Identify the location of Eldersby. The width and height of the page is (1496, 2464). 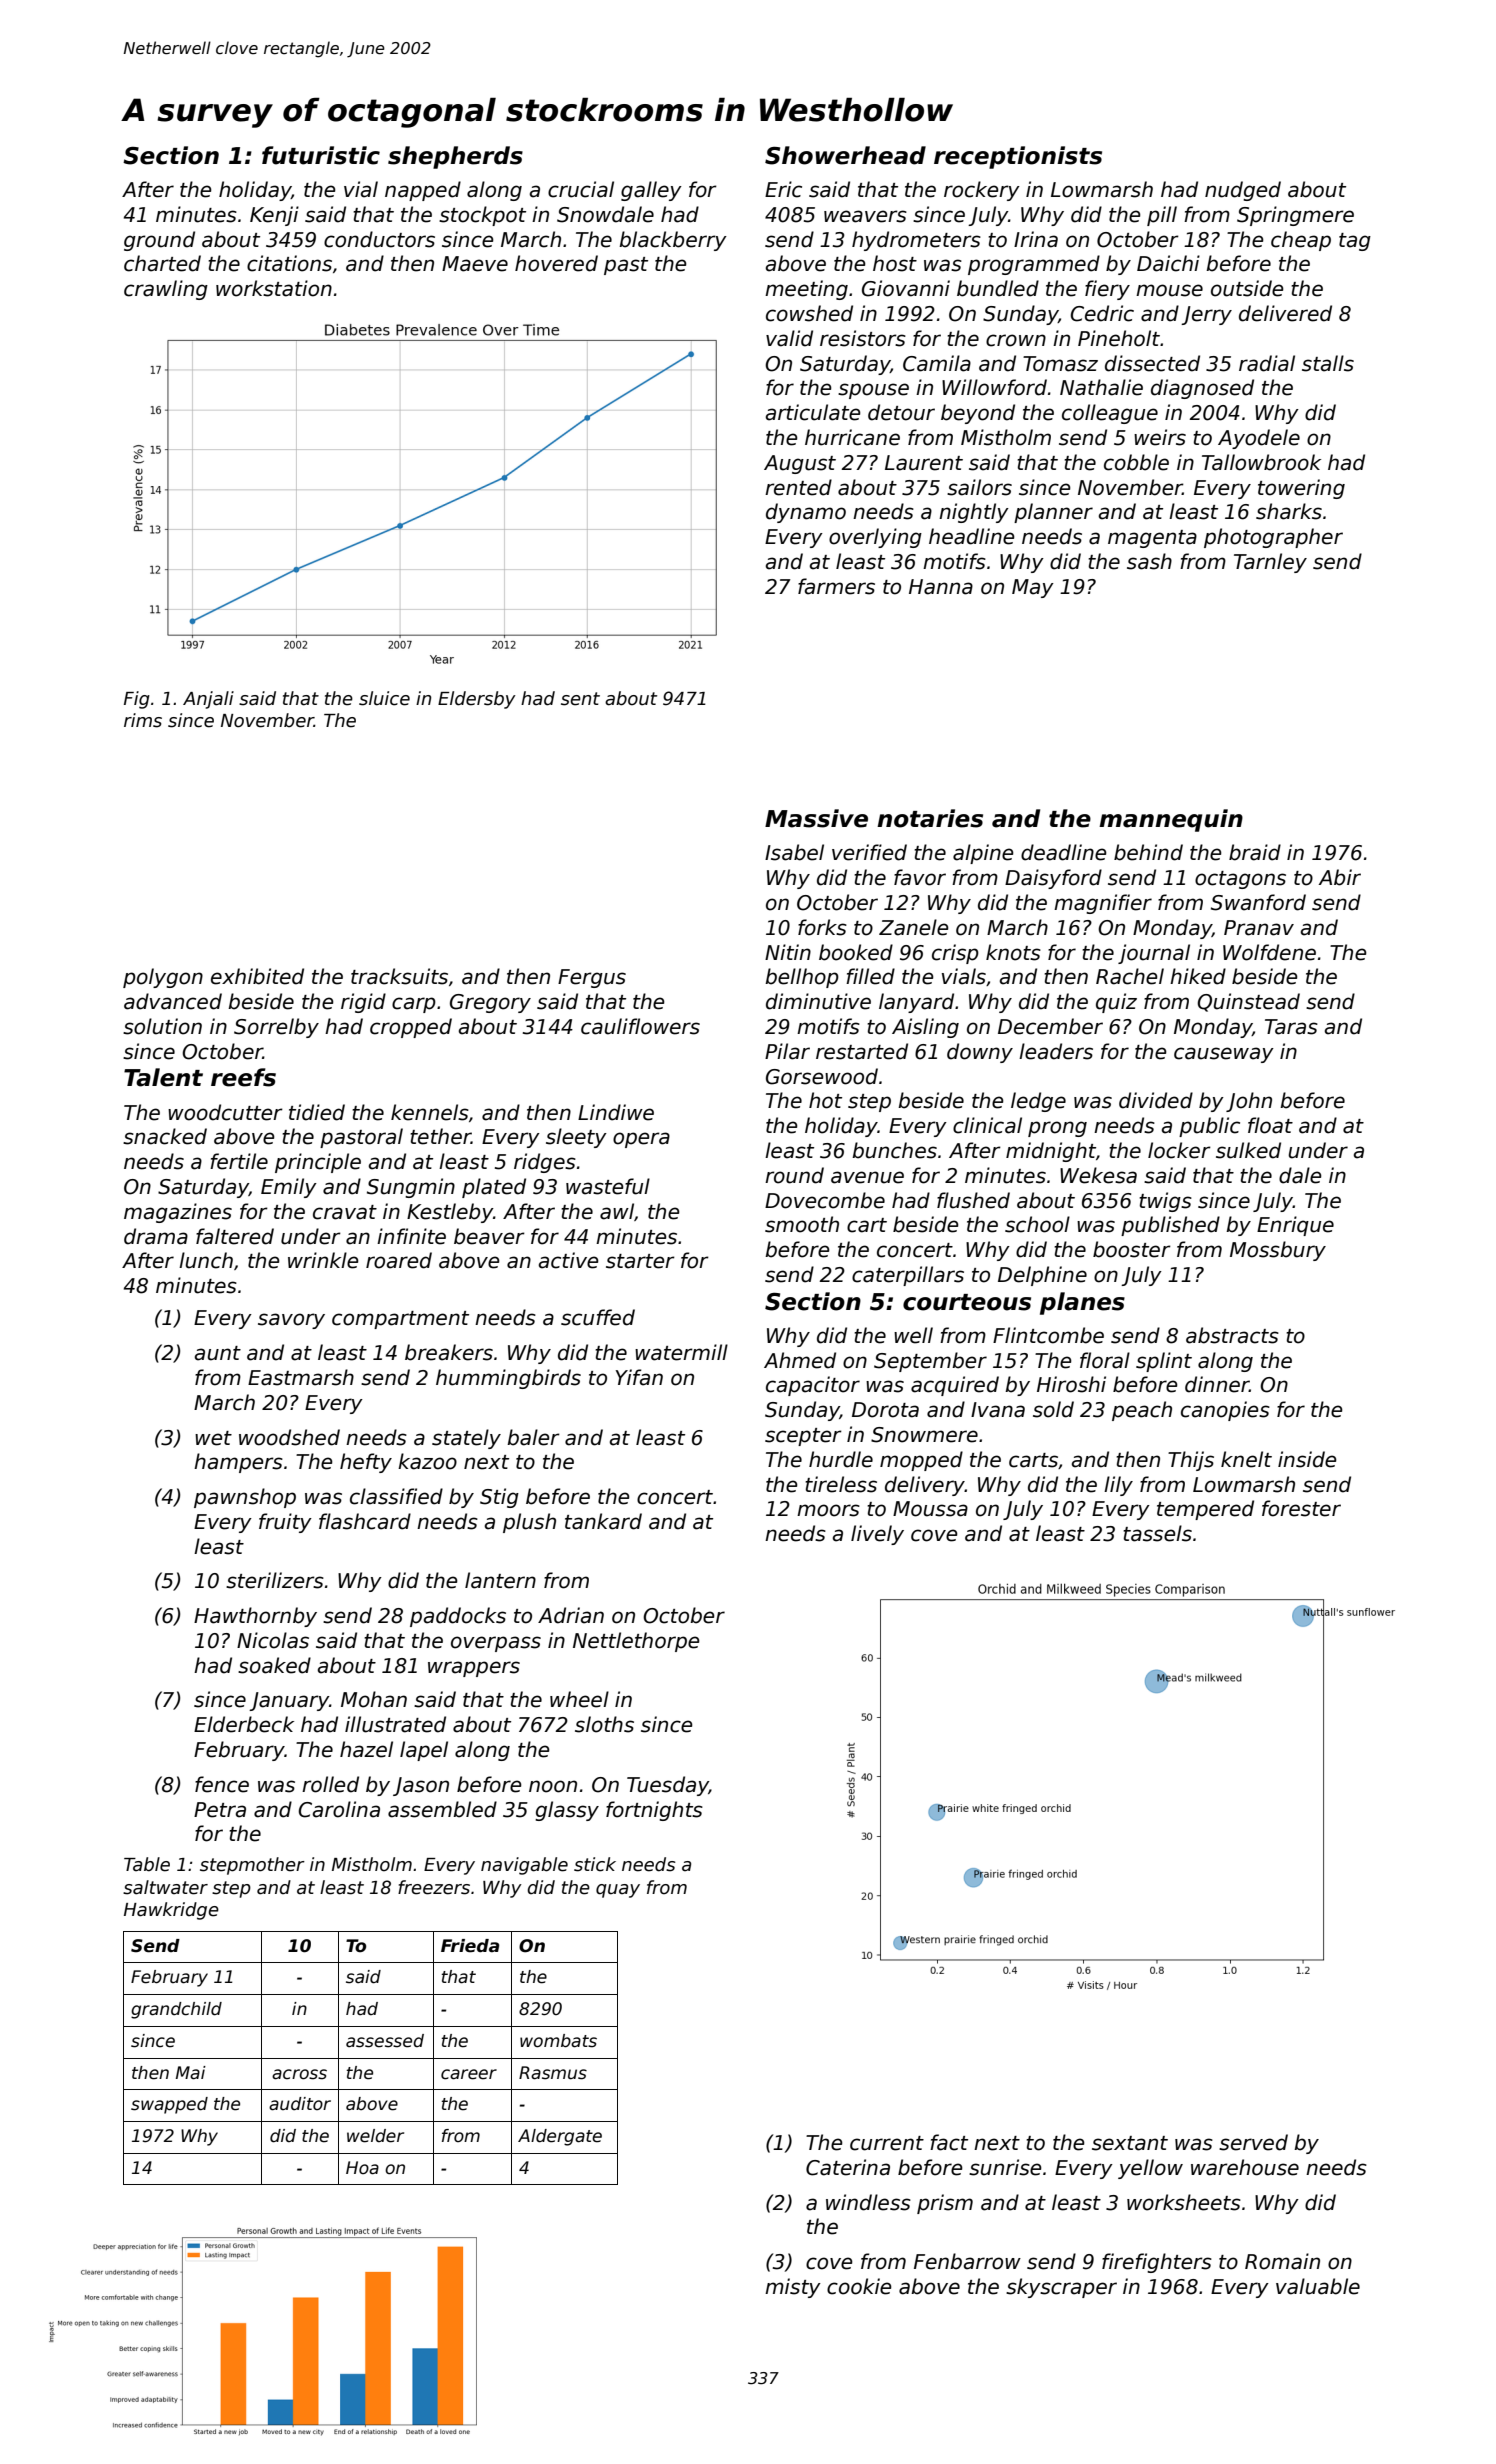
(477, 700).
